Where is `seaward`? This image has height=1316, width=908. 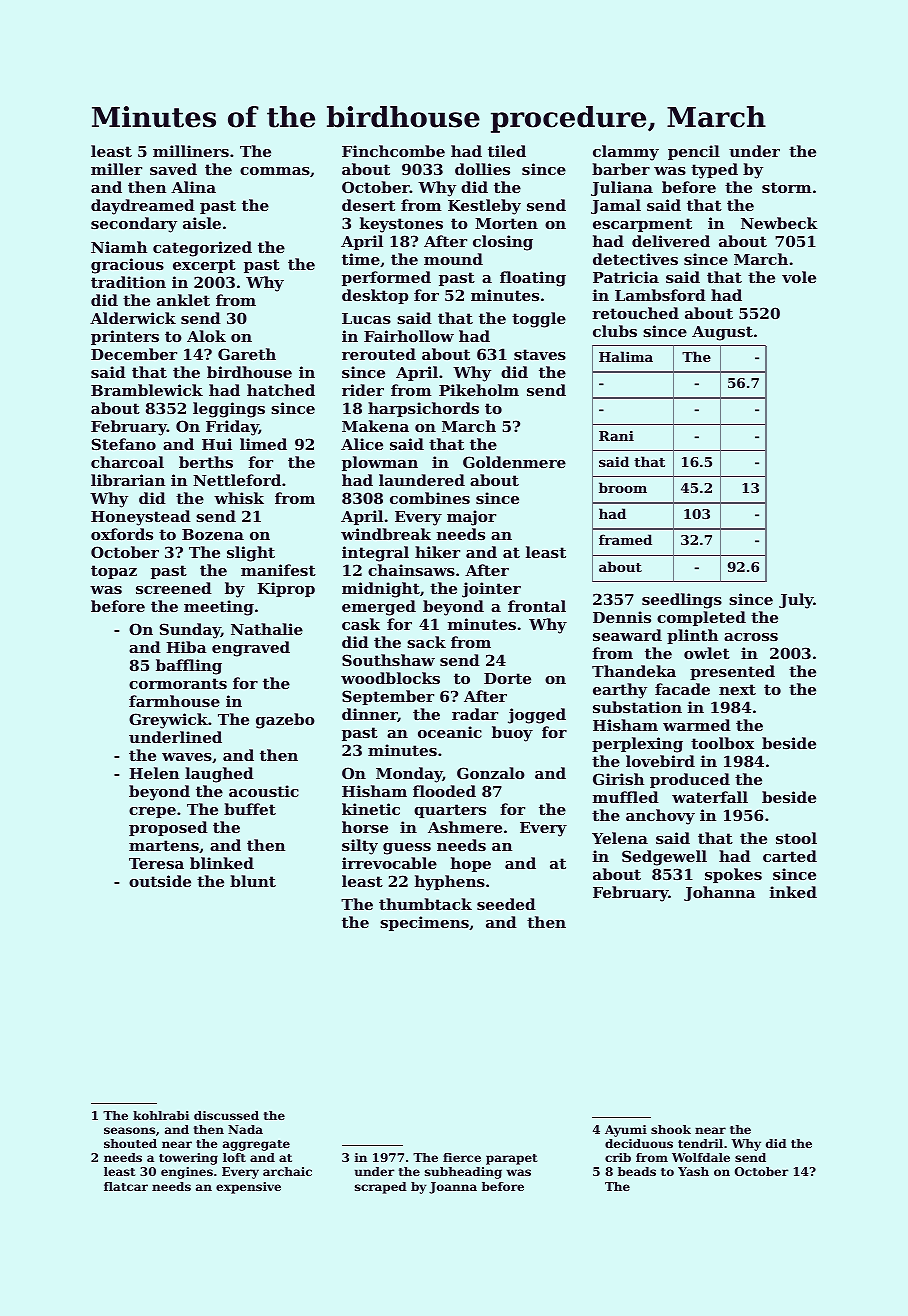 seaward is located at coordinates (627, 635).
